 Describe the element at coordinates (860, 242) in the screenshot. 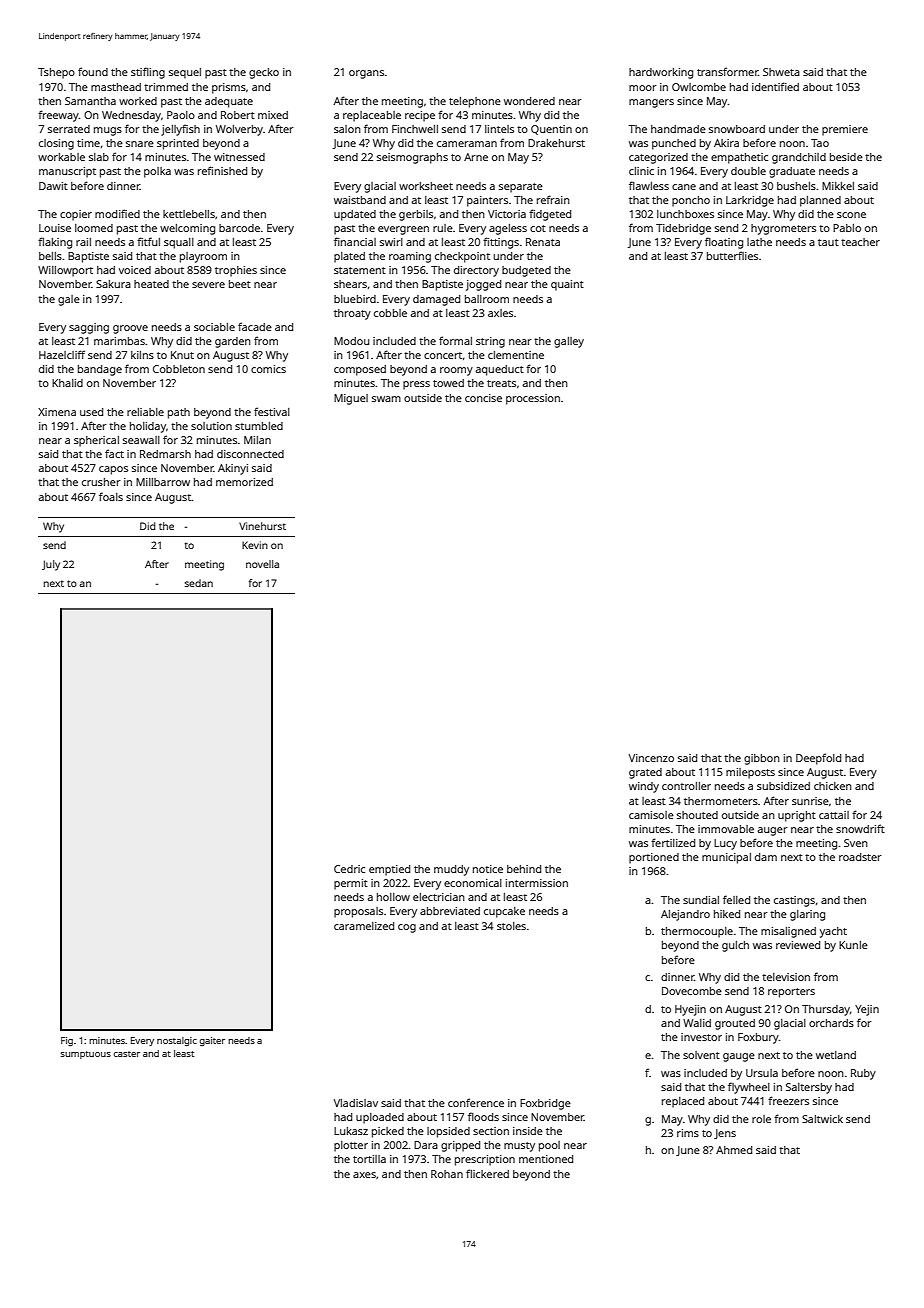

I see `teacher` at that location.
